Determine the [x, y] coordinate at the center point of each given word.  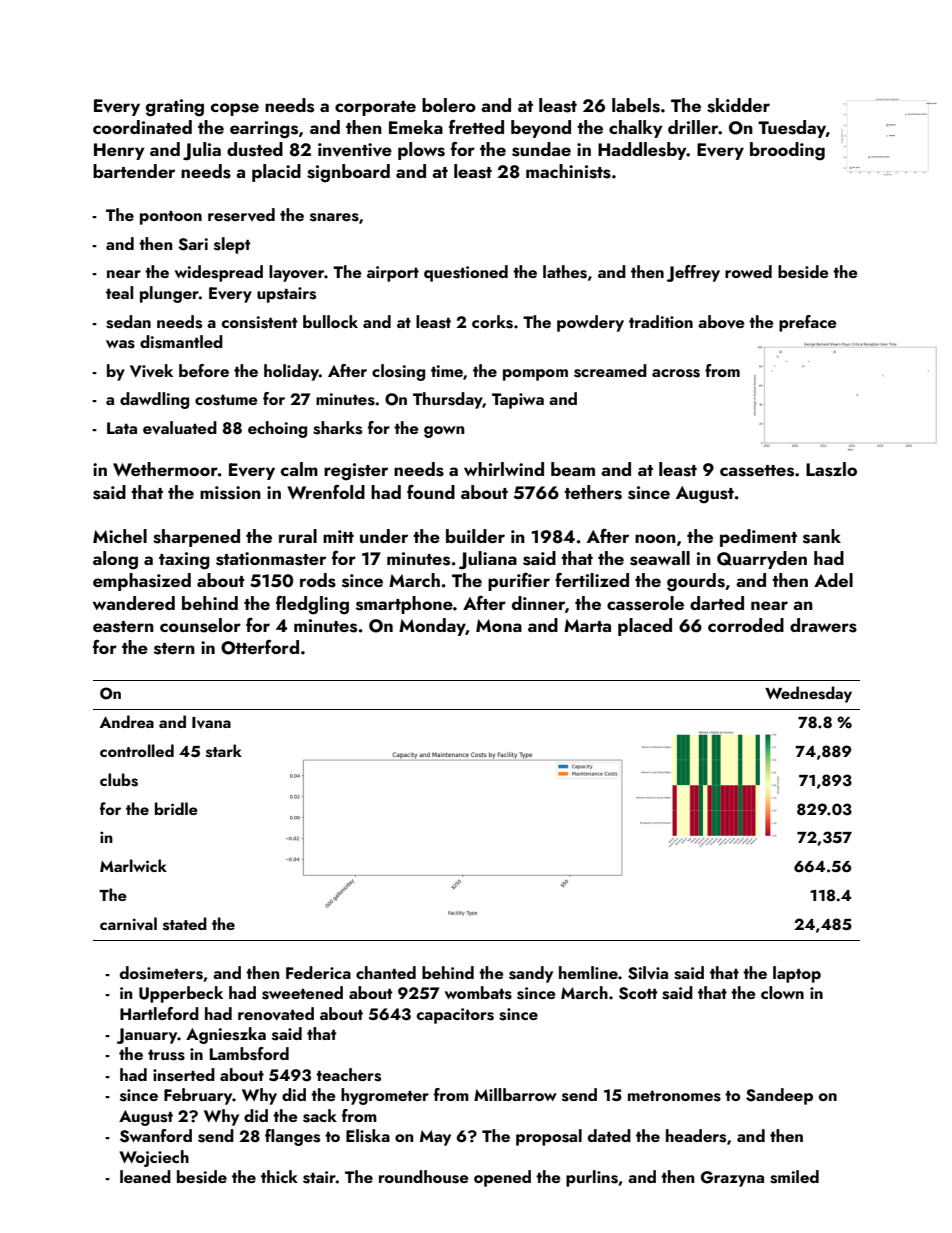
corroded [746, 625]
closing [398, 372]
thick [279, 1176]
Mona [499, 625]
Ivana [211, 723]
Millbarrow [515, 1094]
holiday [291, 372]
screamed [610, 371]
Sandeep [779, 1096]
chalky [636, 129]
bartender [134, 171]
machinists [568, 171]
